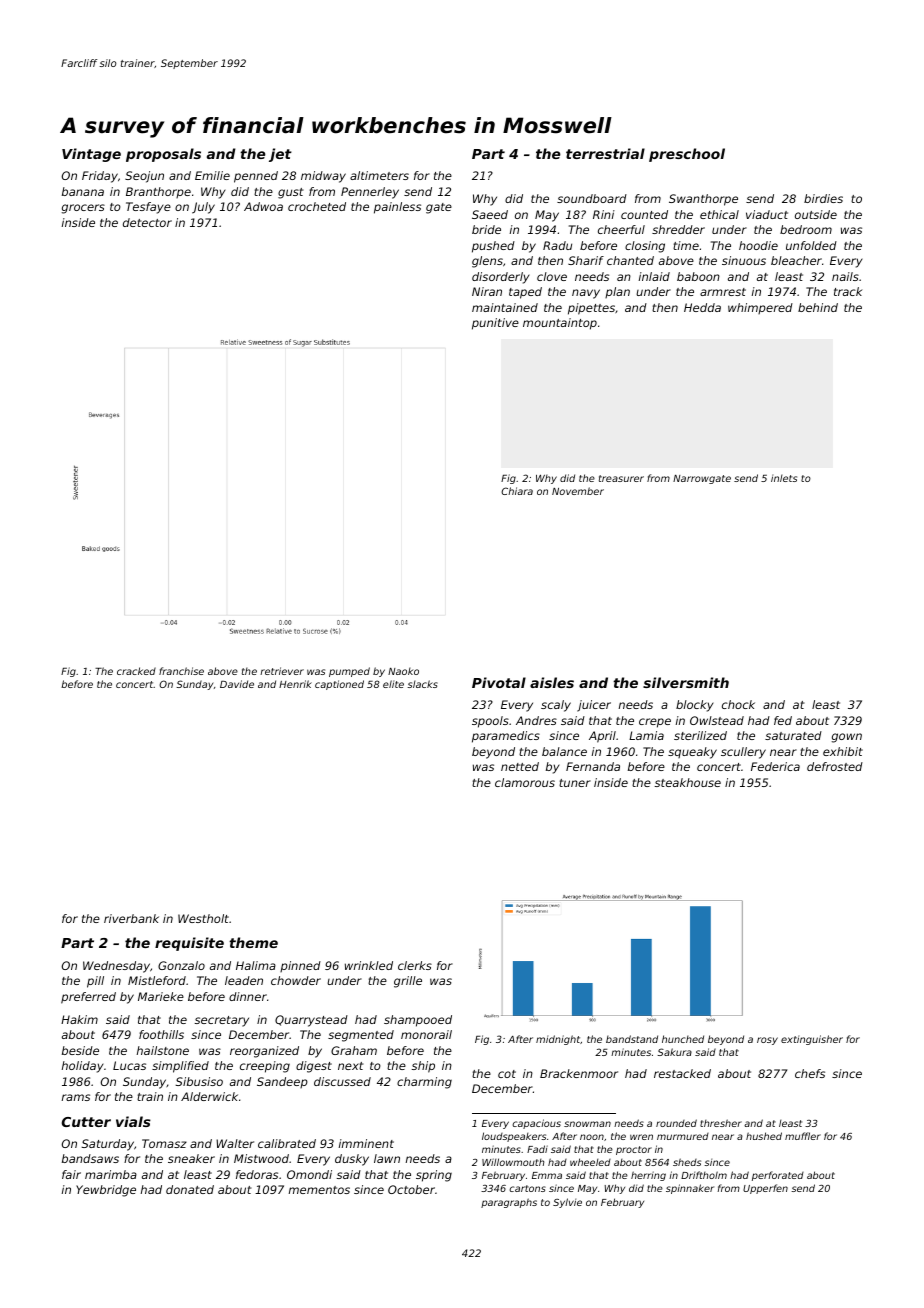 The width and height of the screenshot is (924, 1308). What do you see at coordinates (323, 177) in the screenshot?
I see `midway` at bounding box center [323, 177].
